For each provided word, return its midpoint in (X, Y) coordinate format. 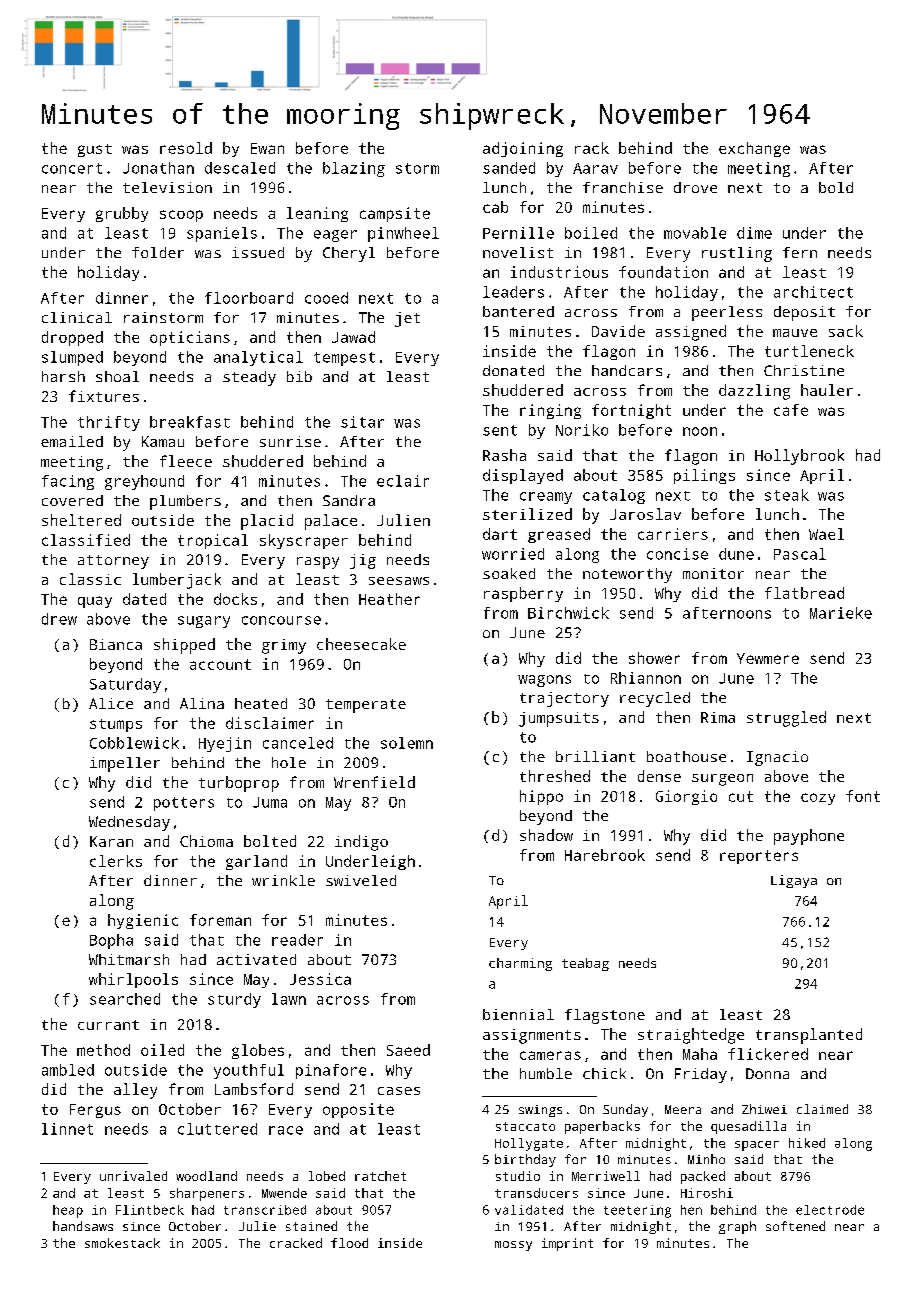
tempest (344, 359)
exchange (754, 149)
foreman (220, 920)
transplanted (809, 1036)
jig (363, 561)
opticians (190, 338)
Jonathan (158, 168)
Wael (826, 534)
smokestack (122, 1243)
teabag (585, 964)
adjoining (523, 149)
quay (95, 602)
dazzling (754, 392)
